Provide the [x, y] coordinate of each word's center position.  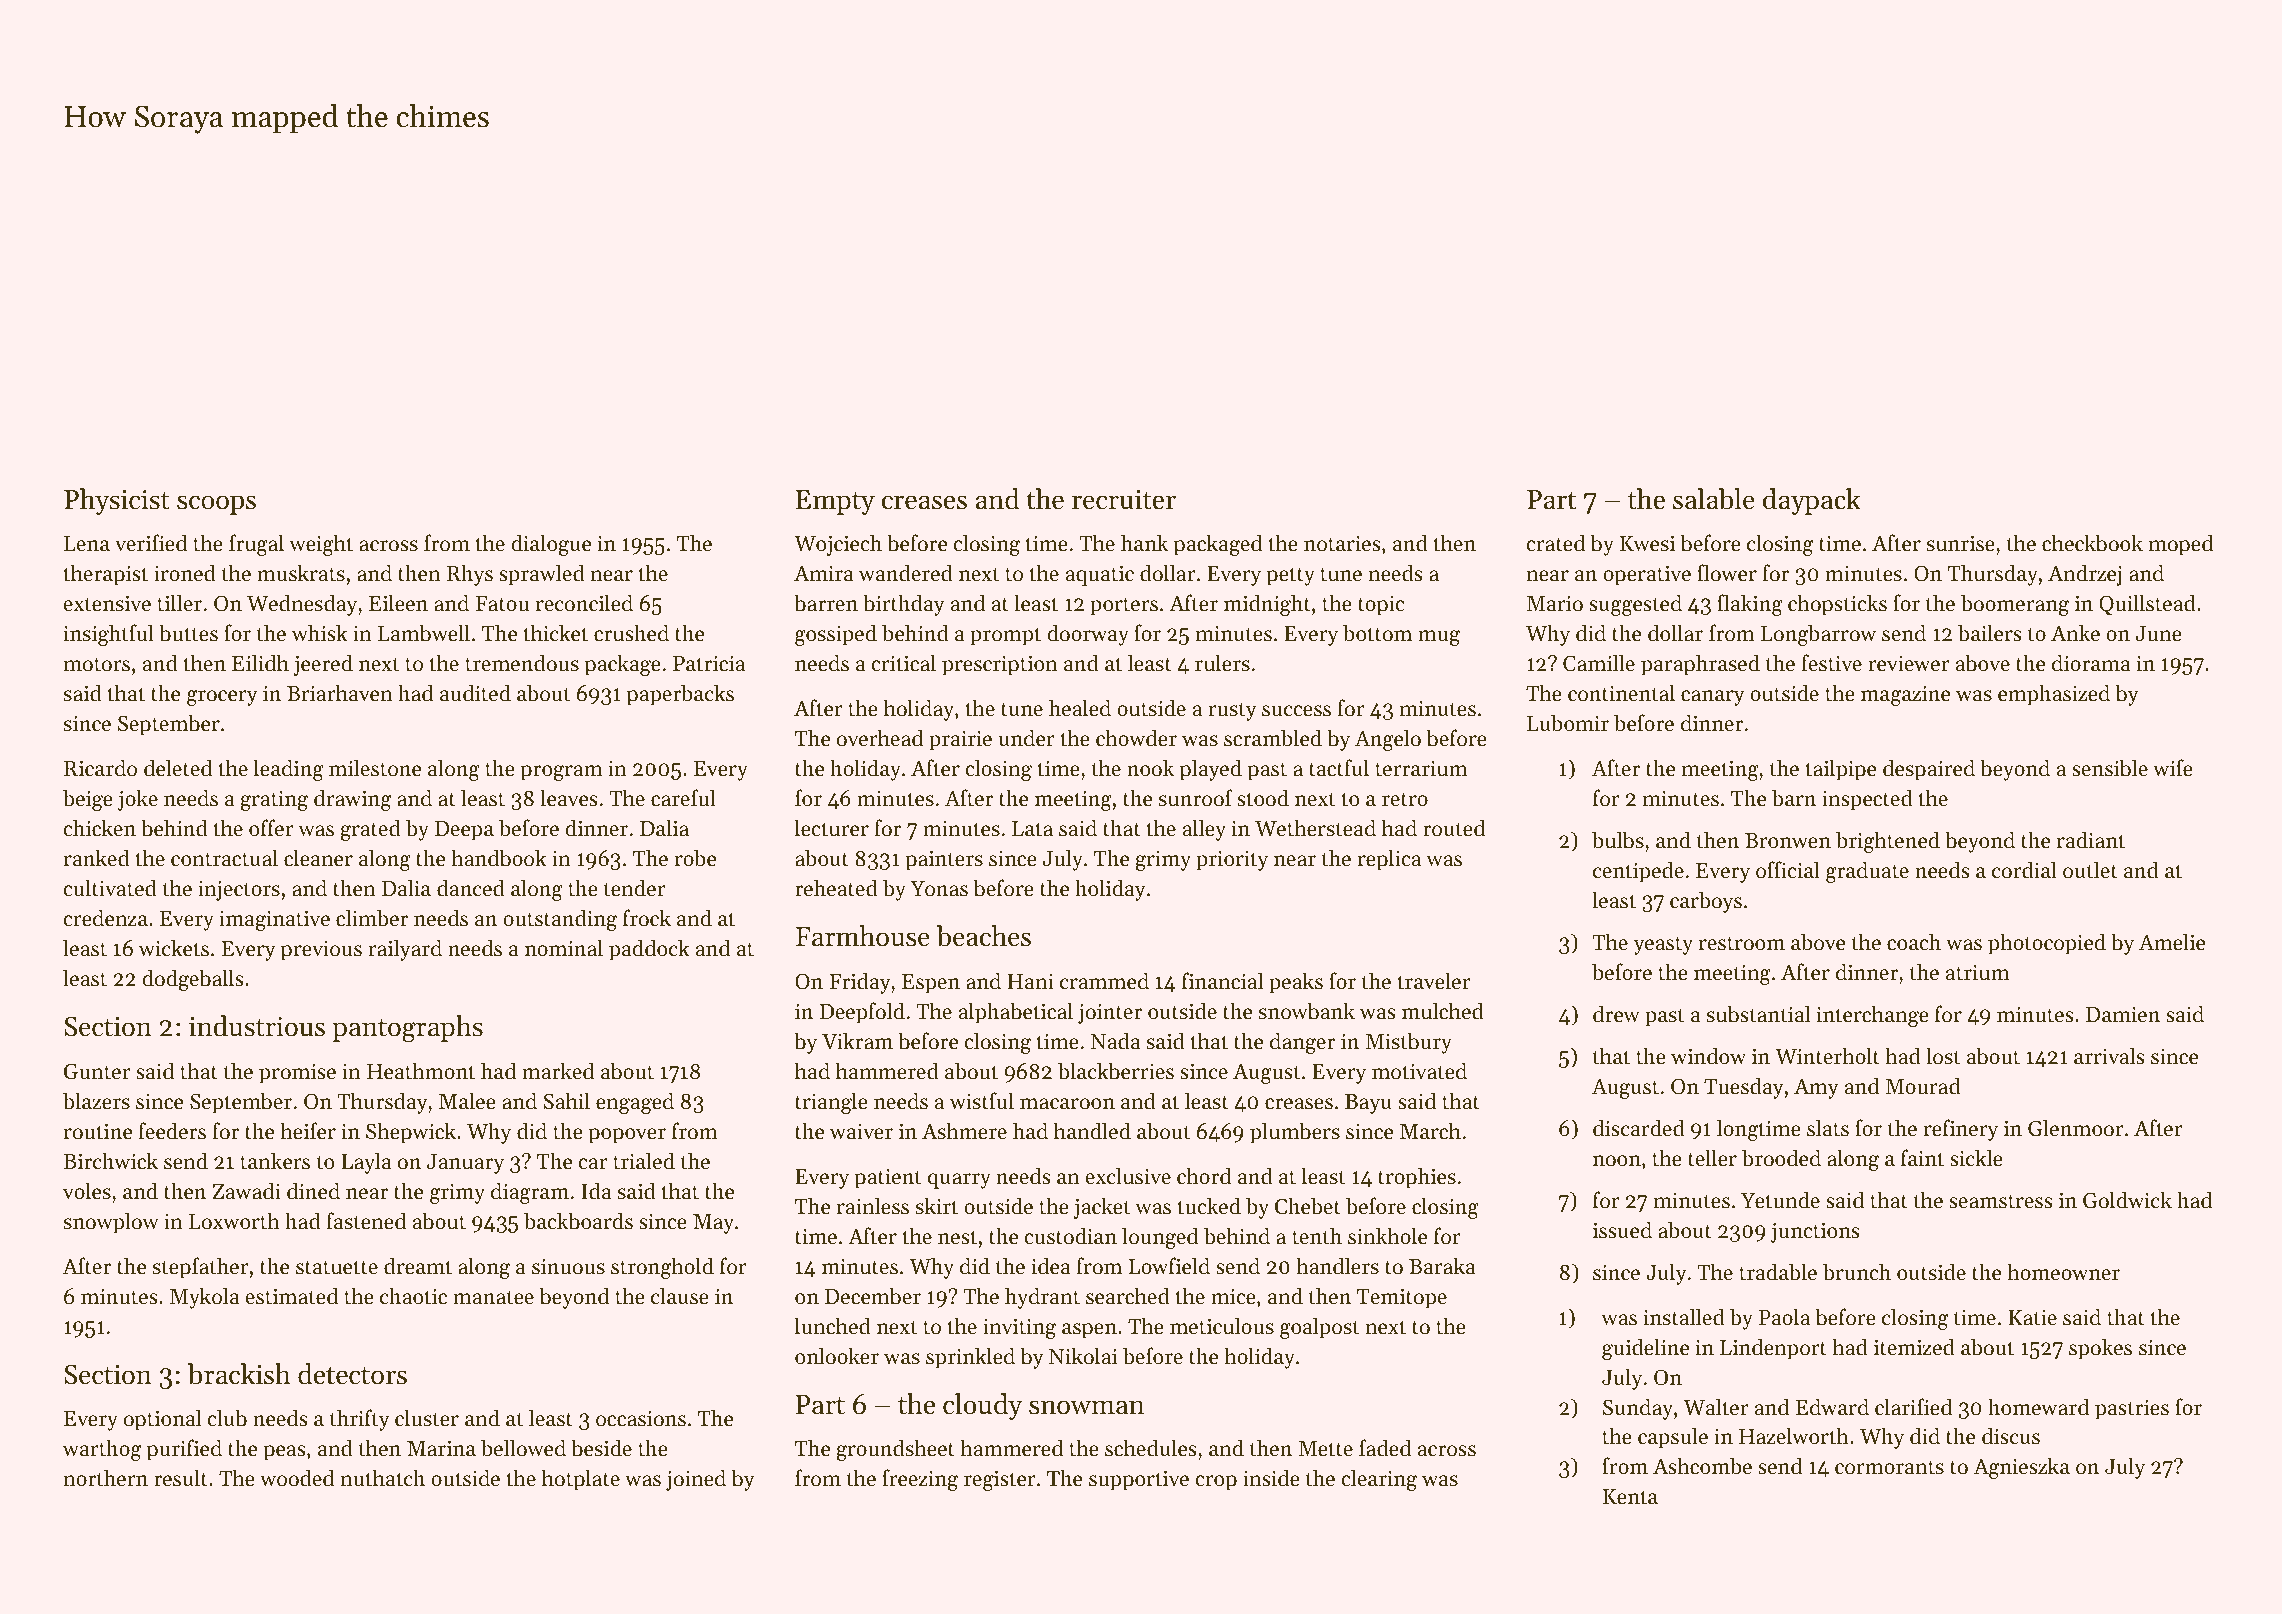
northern [106, 1478]
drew [1616, 1014]
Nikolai [1083, 1356]
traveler [1434, 981]
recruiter [1124, 500]
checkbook [2092, 543]
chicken [99, 828]
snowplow [111, 1223]
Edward [1832, 1407]
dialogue [551, 545]
